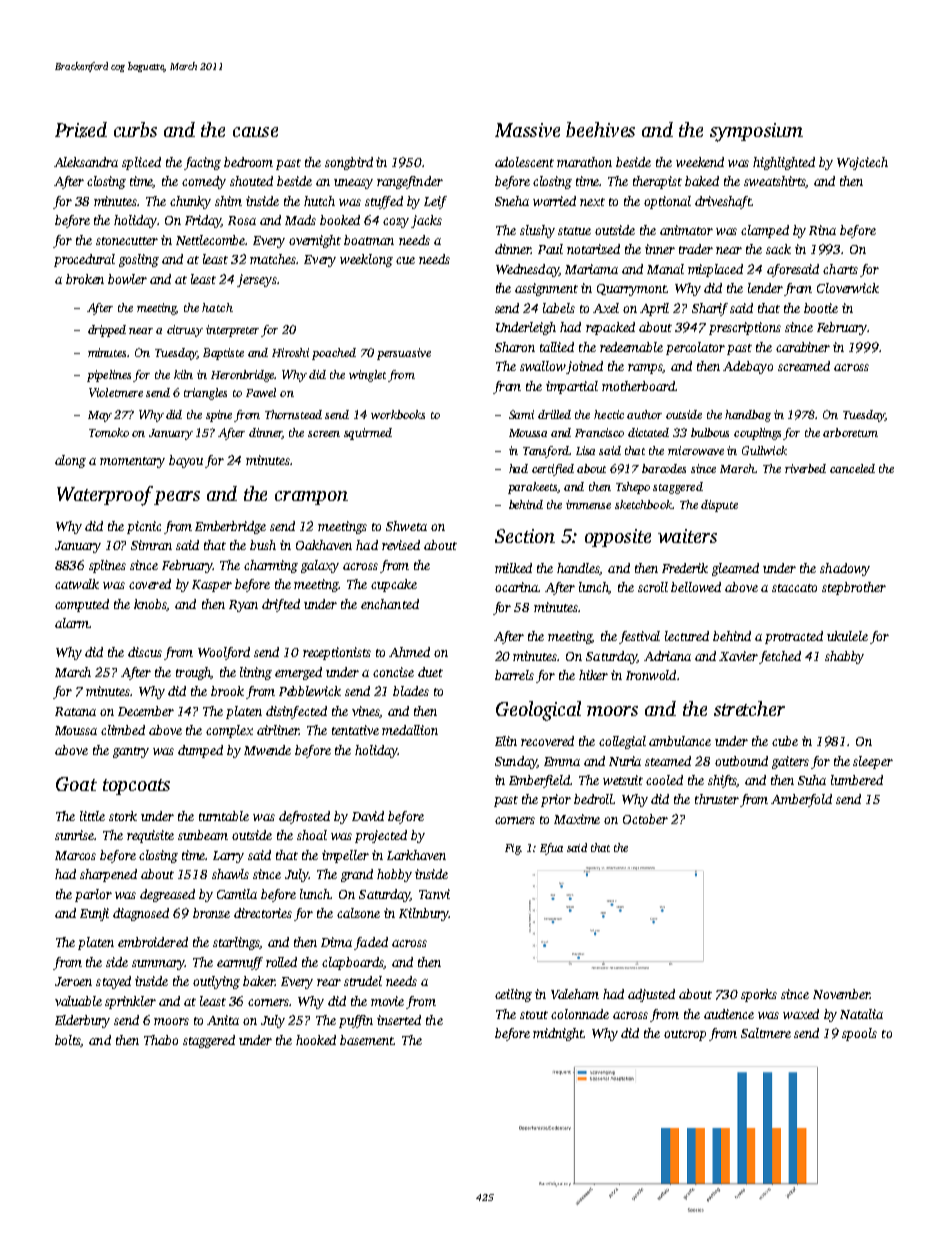  I want to click on handles, so click(578, 569).
